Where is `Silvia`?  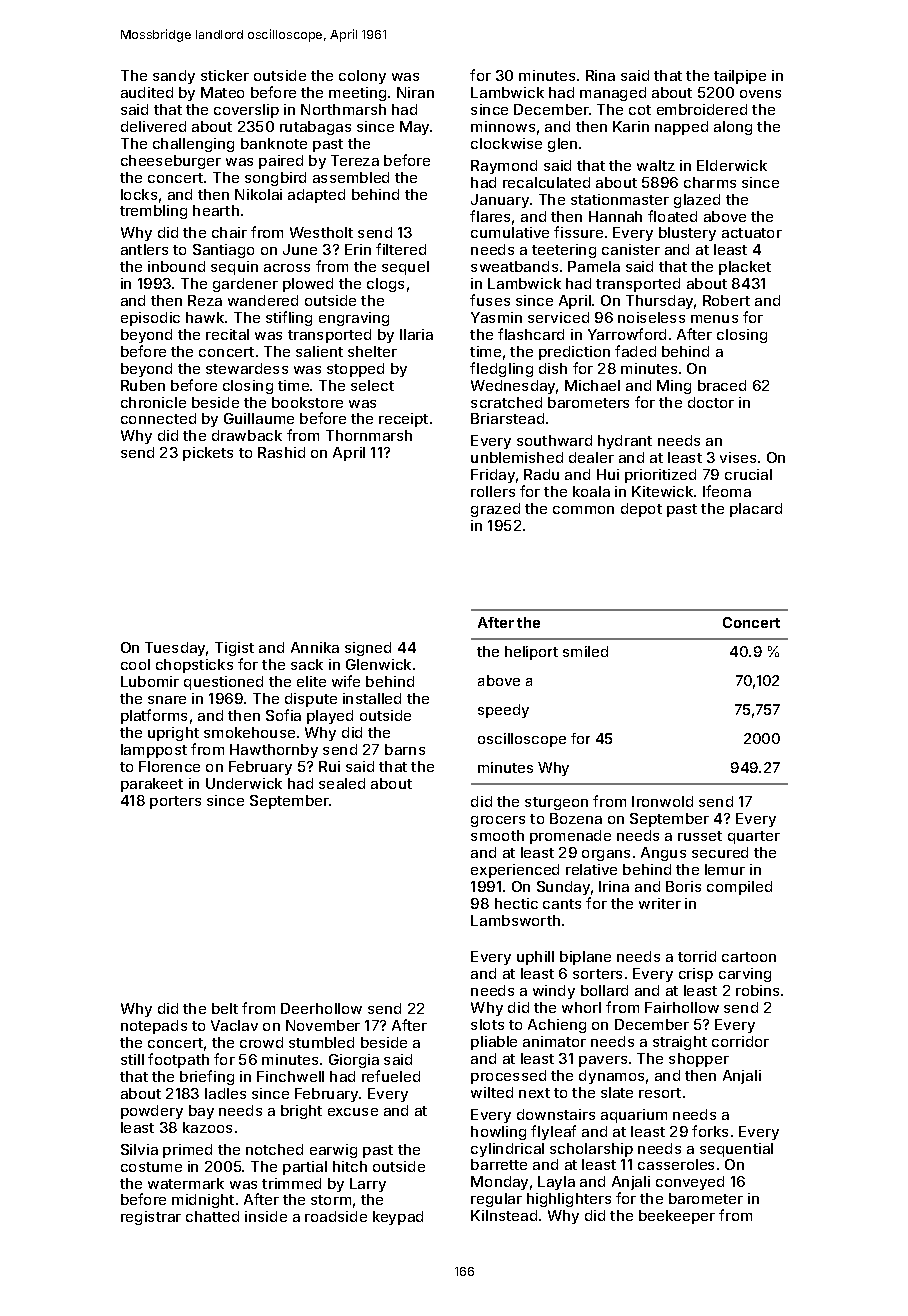
Silvia is located at coordinates (139, 1149).
